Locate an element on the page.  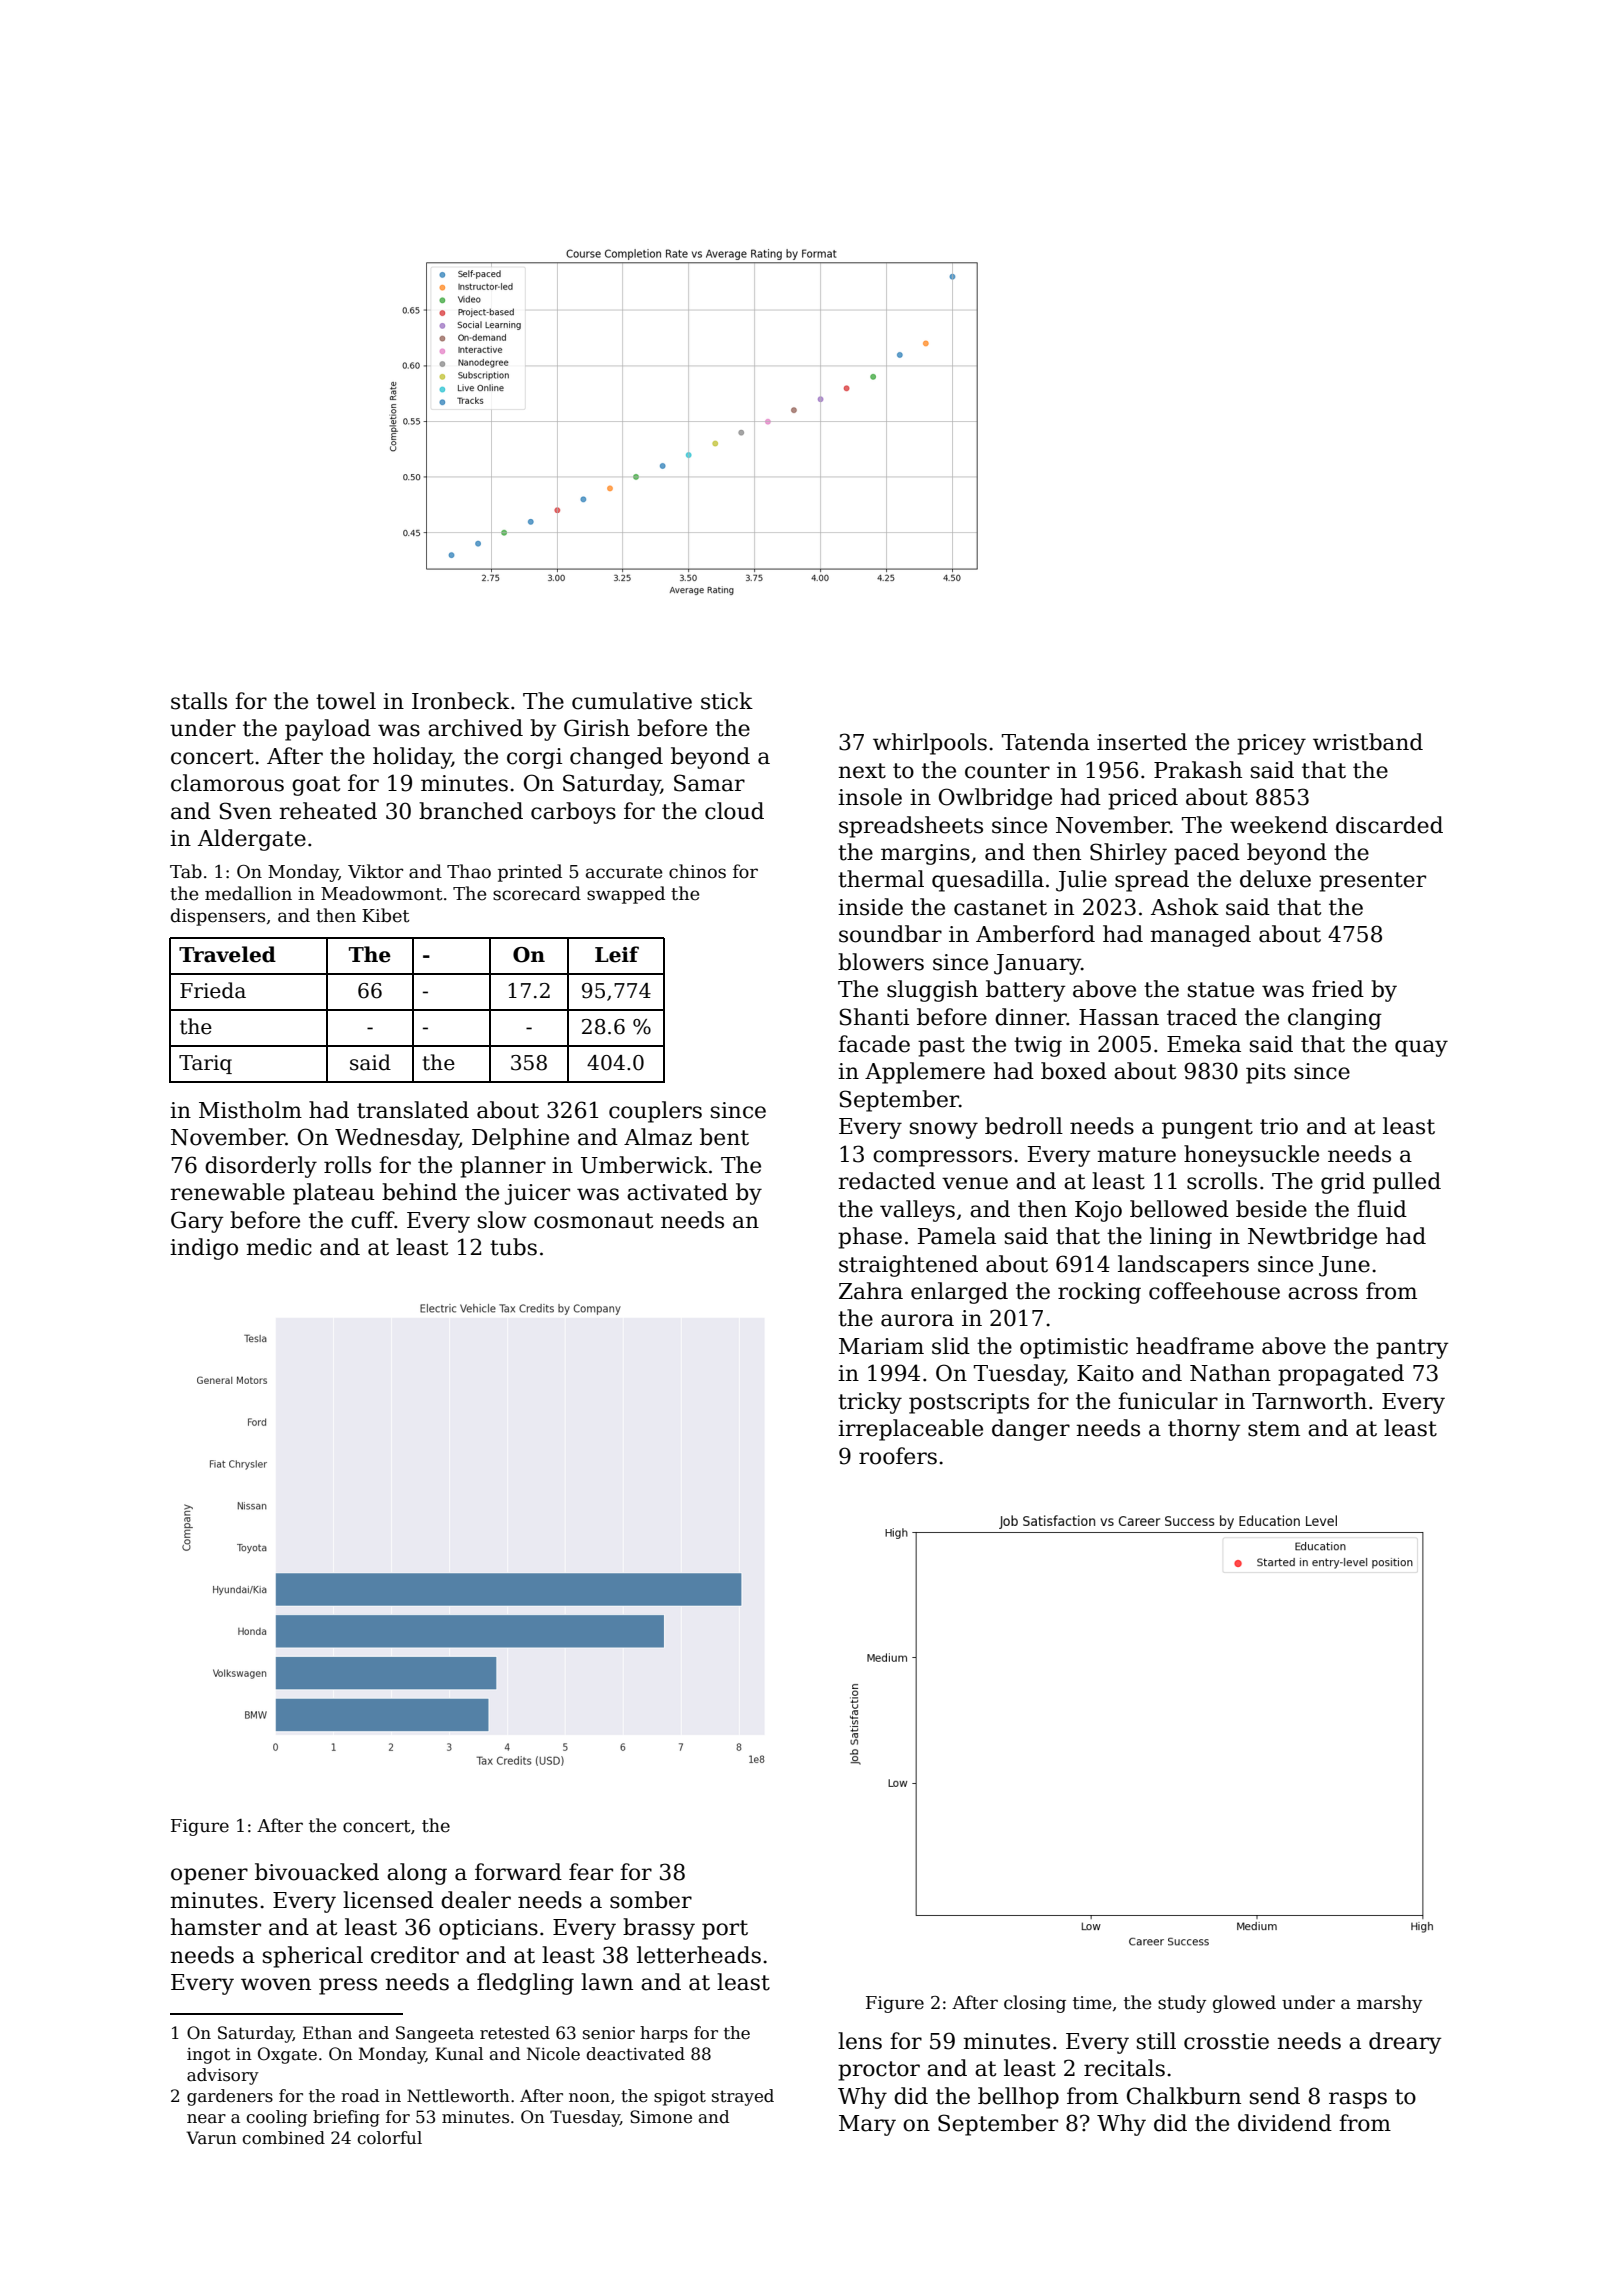
medic is located at coordinates (279, 1247).
